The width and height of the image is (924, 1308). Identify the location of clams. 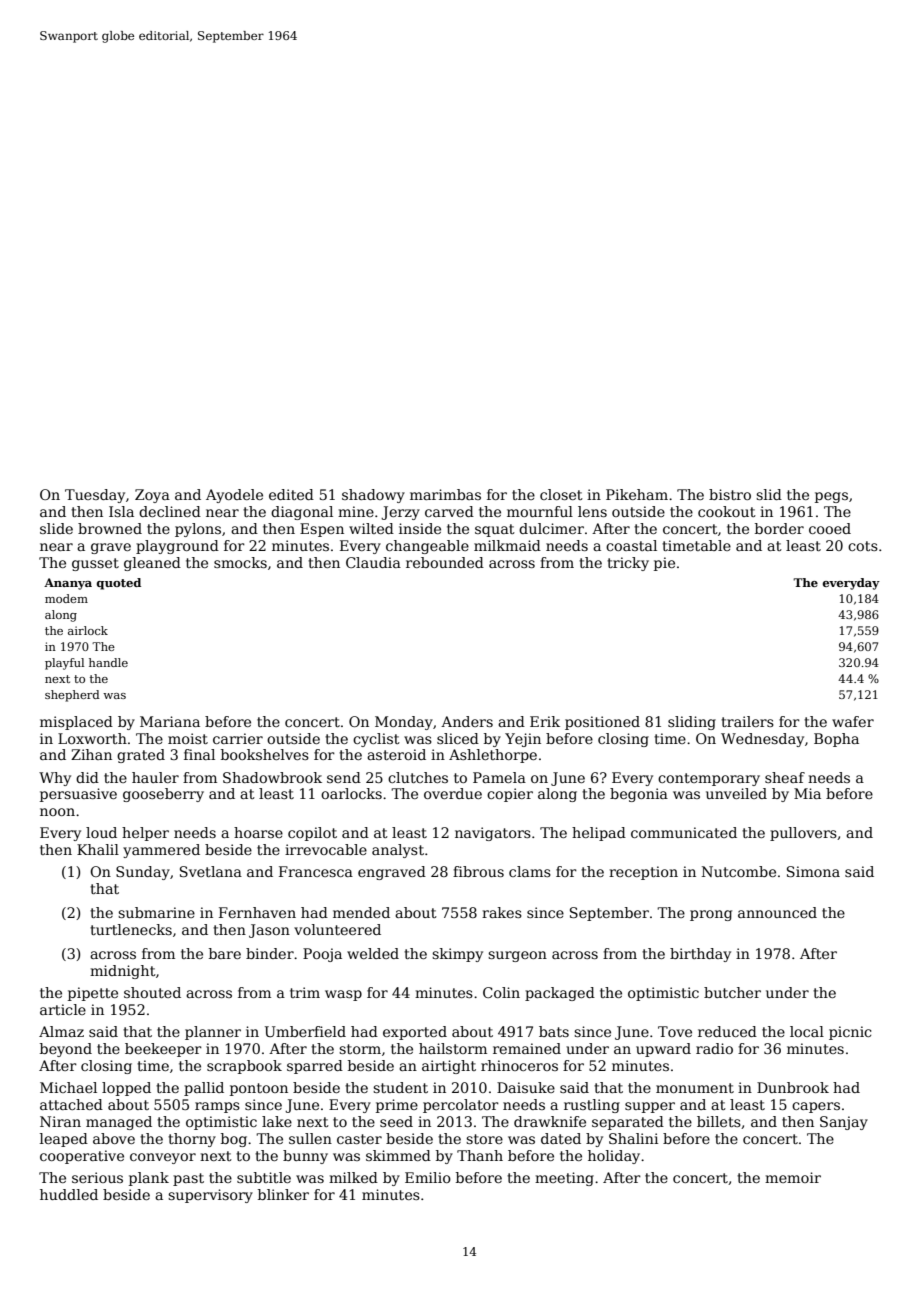
(530, 871).
